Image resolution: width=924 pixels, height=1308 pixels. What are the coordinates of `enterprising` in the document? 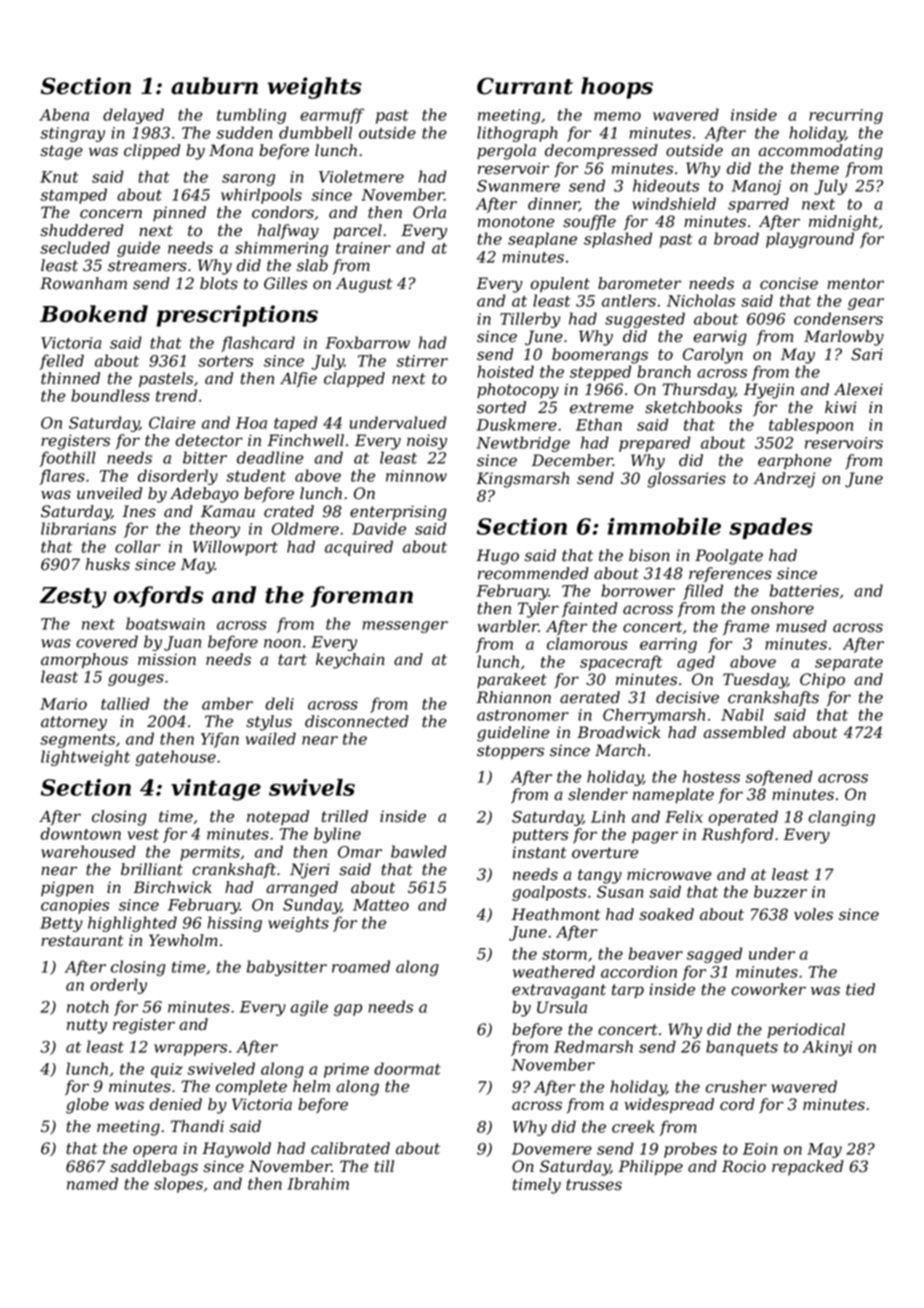 It's located at (398, 513).
